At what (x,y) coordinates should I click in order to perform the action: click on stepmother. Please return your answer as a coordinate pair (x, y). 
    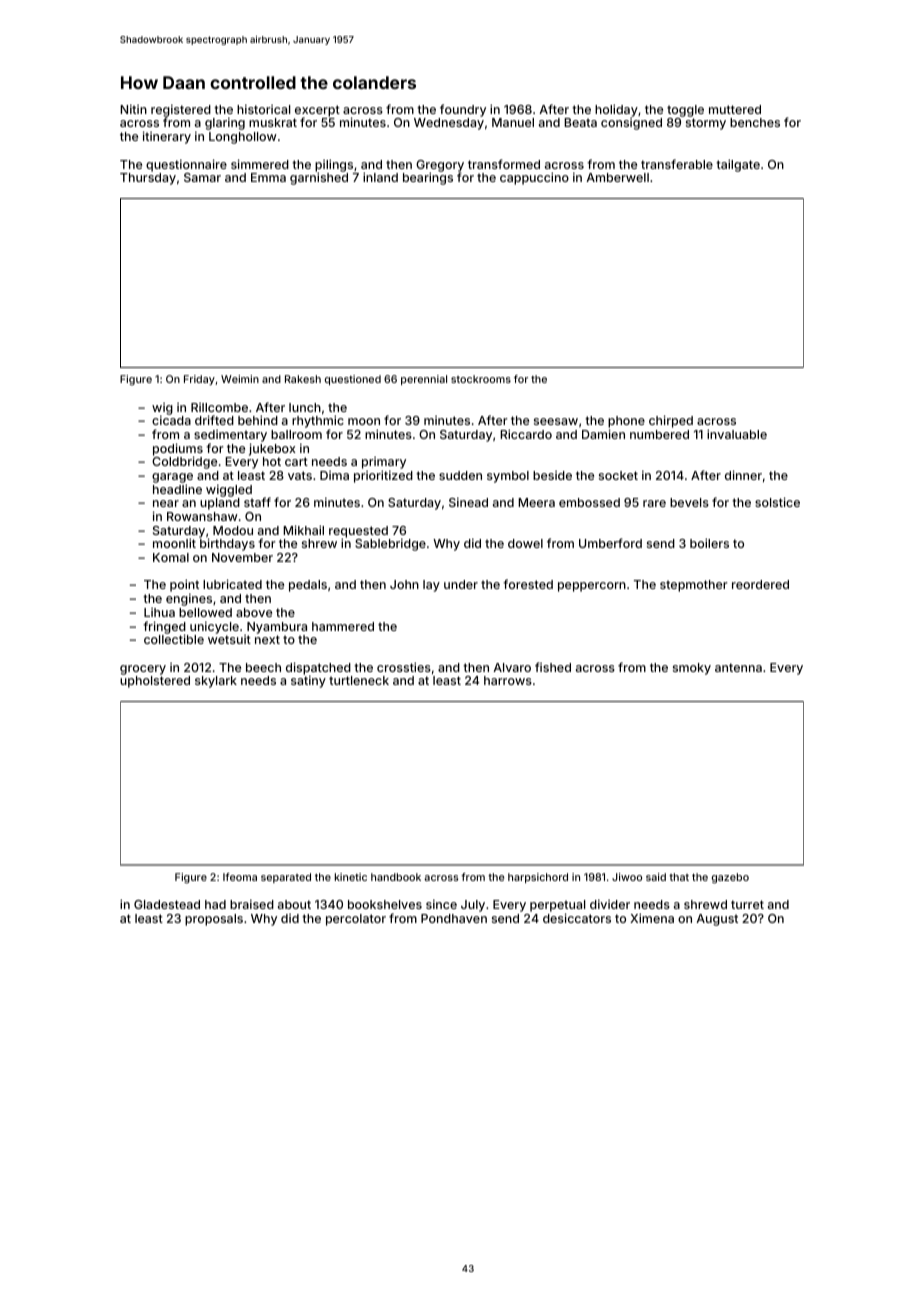
    Looking at the image, I should click on (694, 586).
